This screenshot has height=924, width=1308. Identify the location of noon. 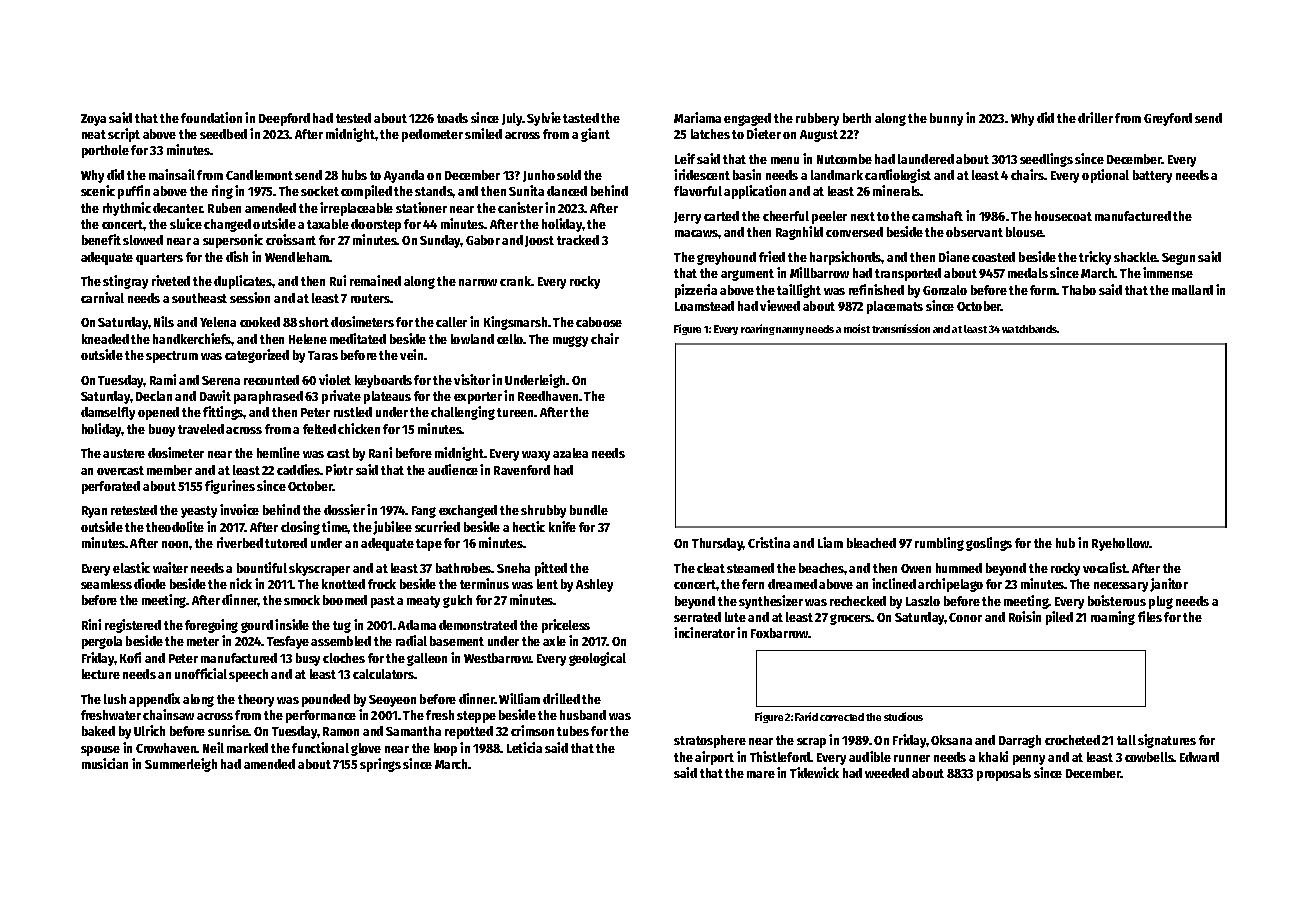
(175, 544).
